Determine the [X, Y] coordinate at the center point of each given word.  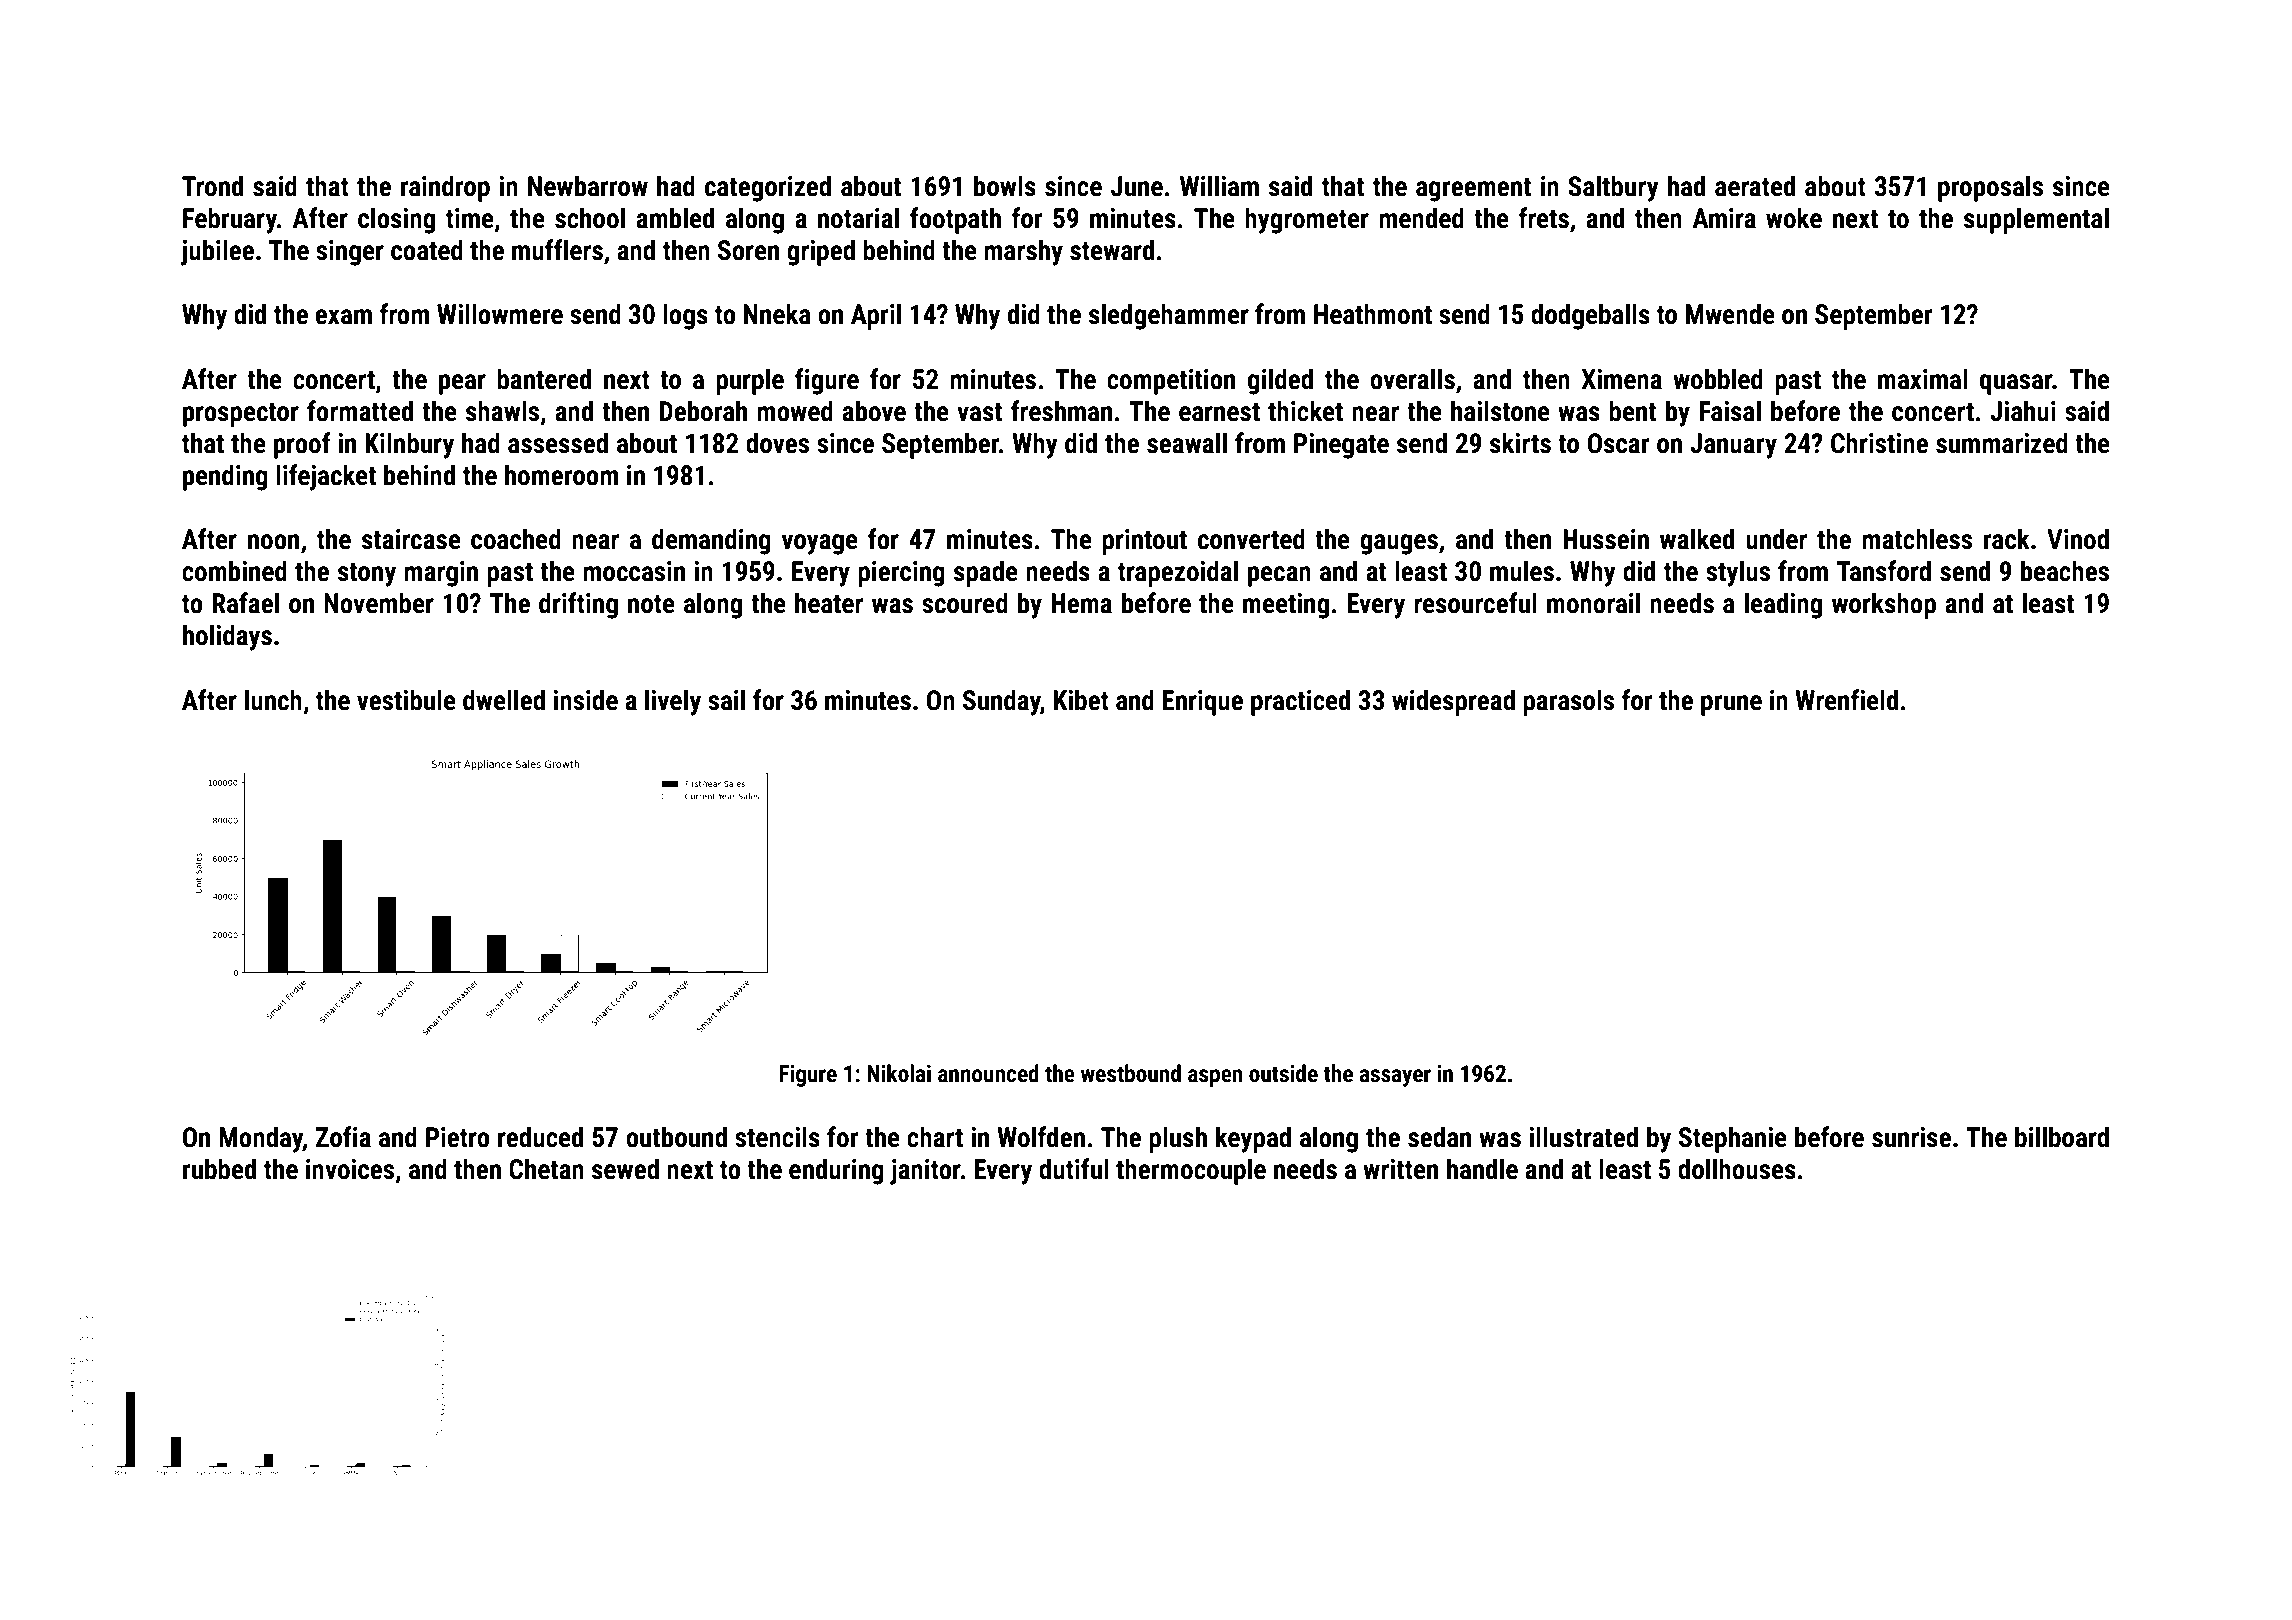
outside [1283, 1073]
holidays [227, 637]
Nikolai [899, 1073]
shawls [502, 411]
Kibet [1081, 700]
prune [1731, 705]
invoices [350, 1169]
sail [726, 700]
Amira [1724, 218]
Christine [1879, 443]
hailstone [1500, 411]
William [1219, 186]
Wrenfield [1846, 700]
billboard [2062, 1137]
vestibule [406, 700]
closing [396, 220]
